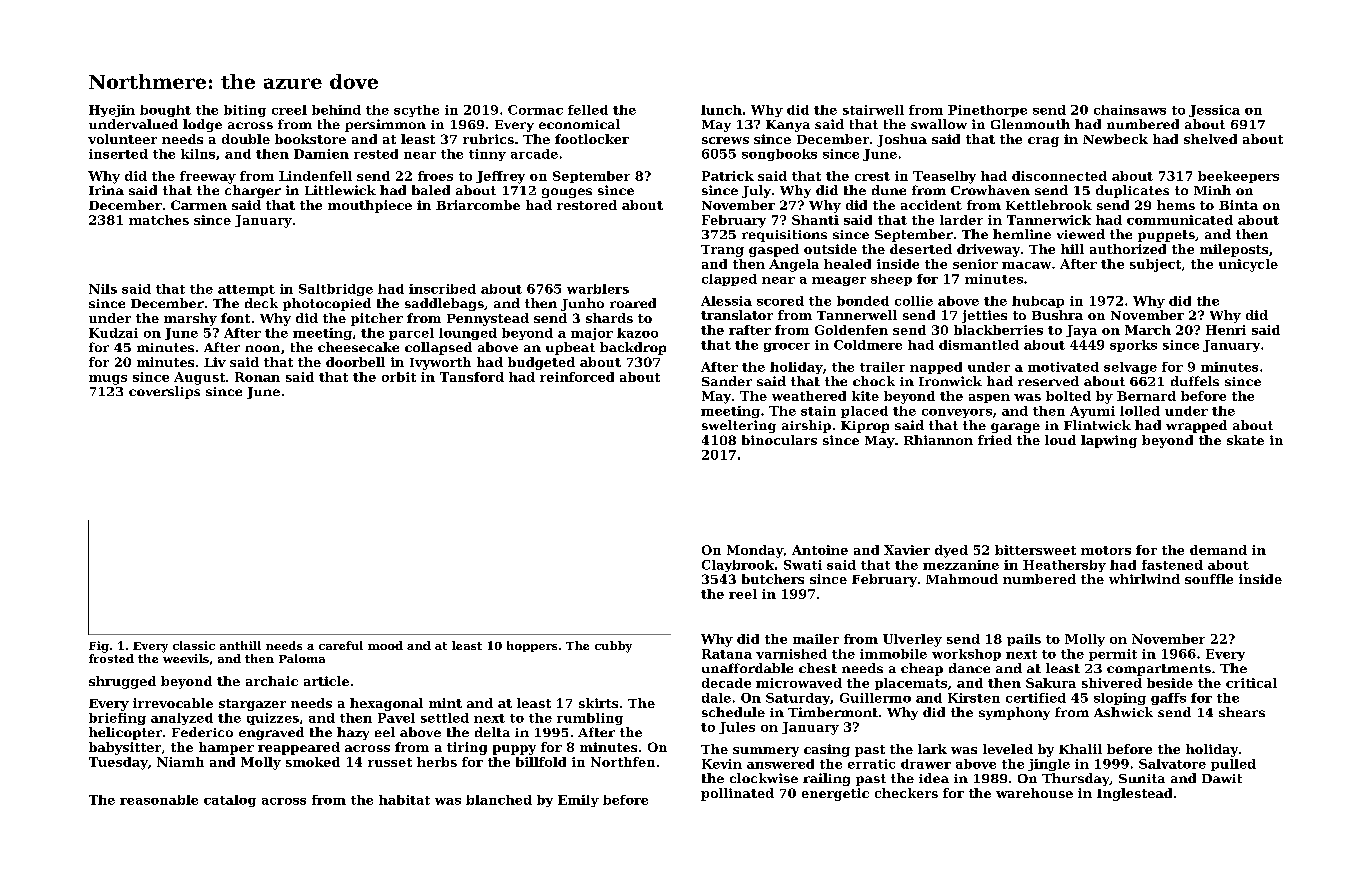 This image has width=1372, height=887. Describe the element at coordinates (113, 333) in the image. I see `Kudzai` at that location.
